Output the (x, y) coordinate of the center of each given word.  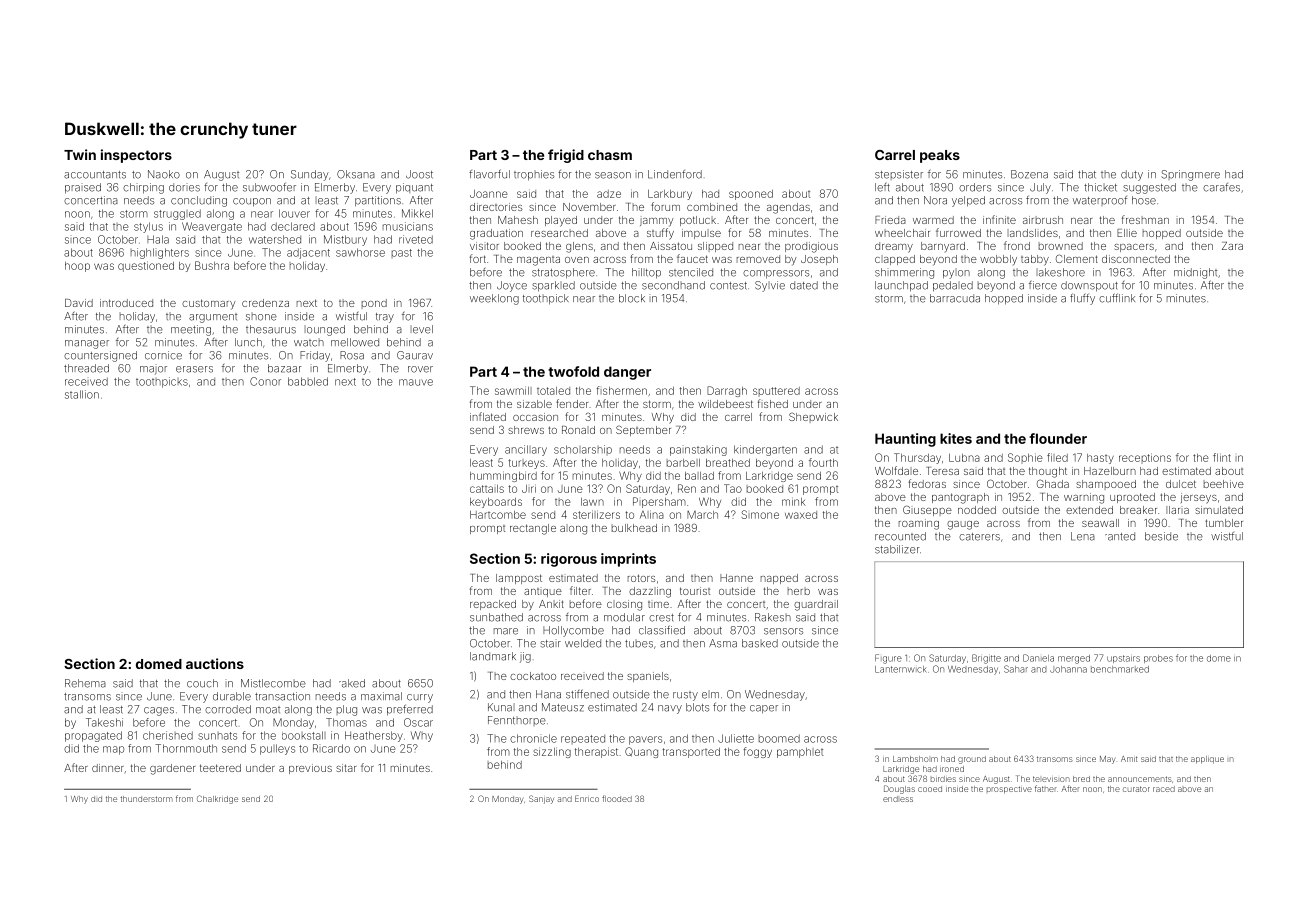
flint (1222, 457)
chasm (610, 155)
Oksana (356, 174)
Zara (1232, 246)
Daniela (1038, 658)
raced (1164, 789)
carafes (1221, 187)
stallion (82, 394)
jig (525, 657)
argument (213, 318)
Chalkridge (217, 799)
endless (898, 799)
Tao (733, 488)
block (632, 298)
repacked (493, 605)
